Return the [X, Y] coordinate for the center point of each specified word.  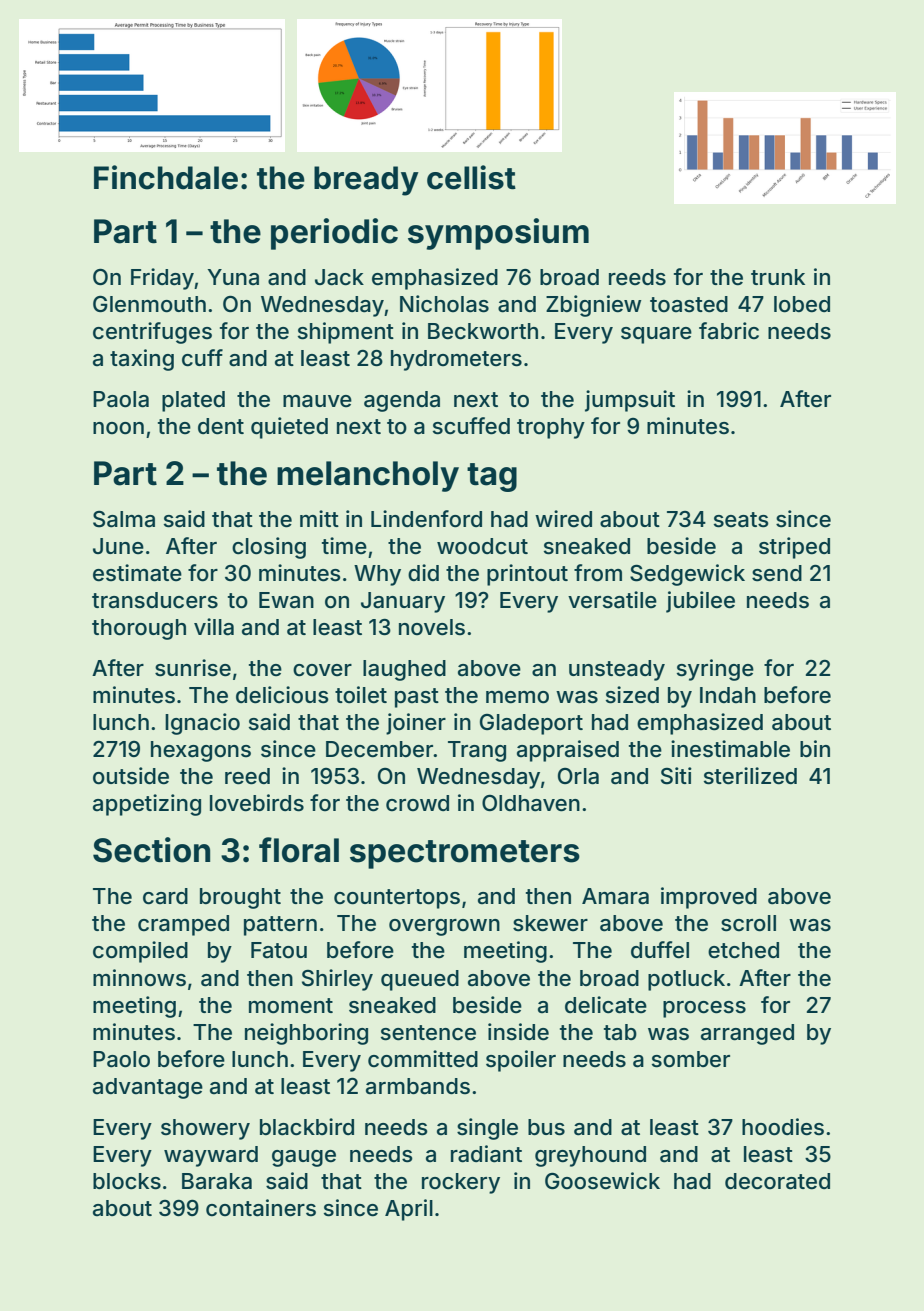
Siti [676, 776]
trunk [778, 277]
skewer [550, 923]
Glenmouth [149, 304]
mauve [317, 401]
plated [193, 401]
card [165, 896]
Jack [339, 277]
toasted [689, 304]
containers [261, 1208]
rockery [461, 1183]
